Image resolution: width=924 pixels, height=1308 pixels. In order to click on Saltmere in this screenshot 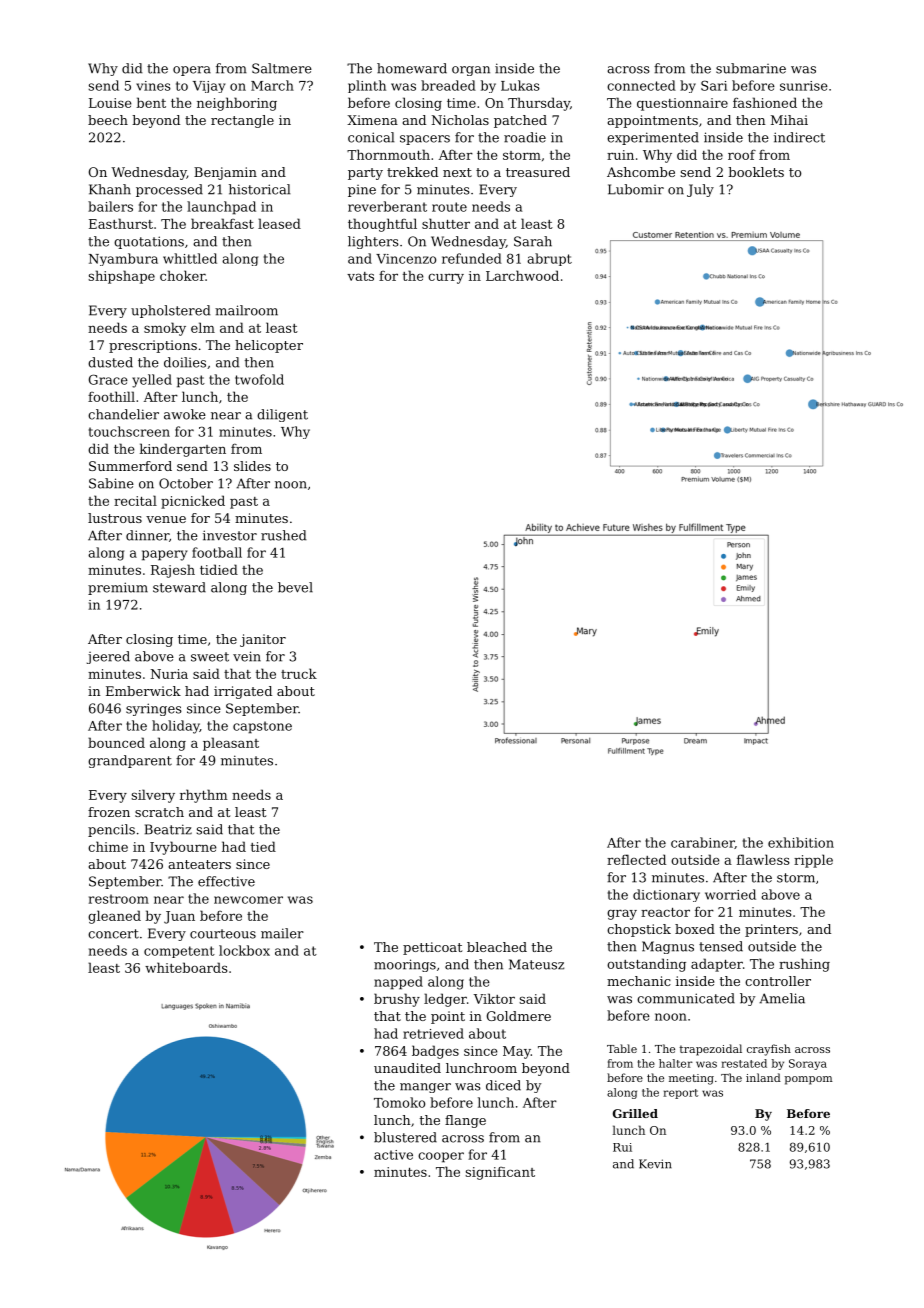, I will do `click(282, 68)`.
